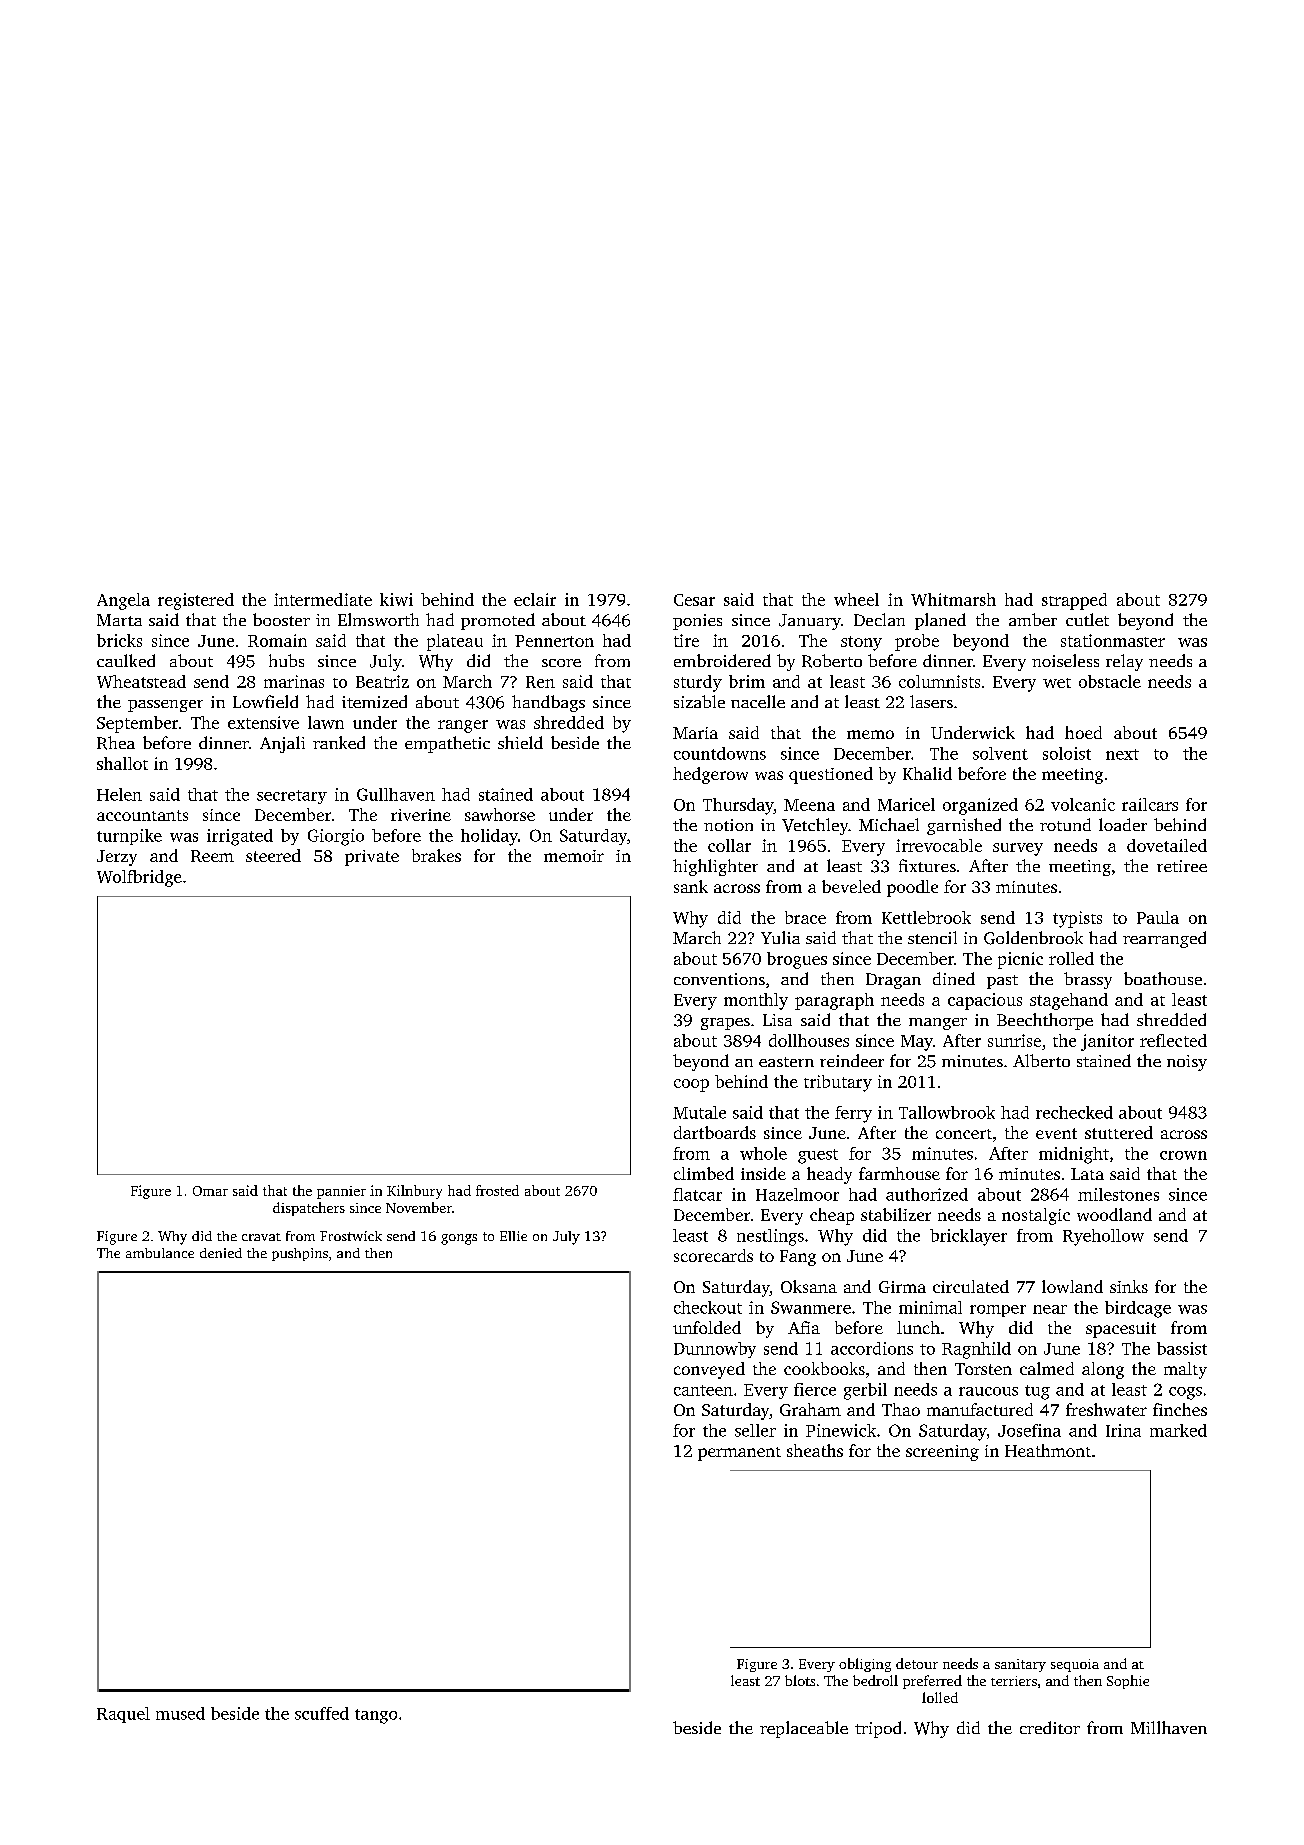  What do you see at coordinates (341, 1192) in the screenshot?
I see `pannier` at bounding box center [341, 1192].
